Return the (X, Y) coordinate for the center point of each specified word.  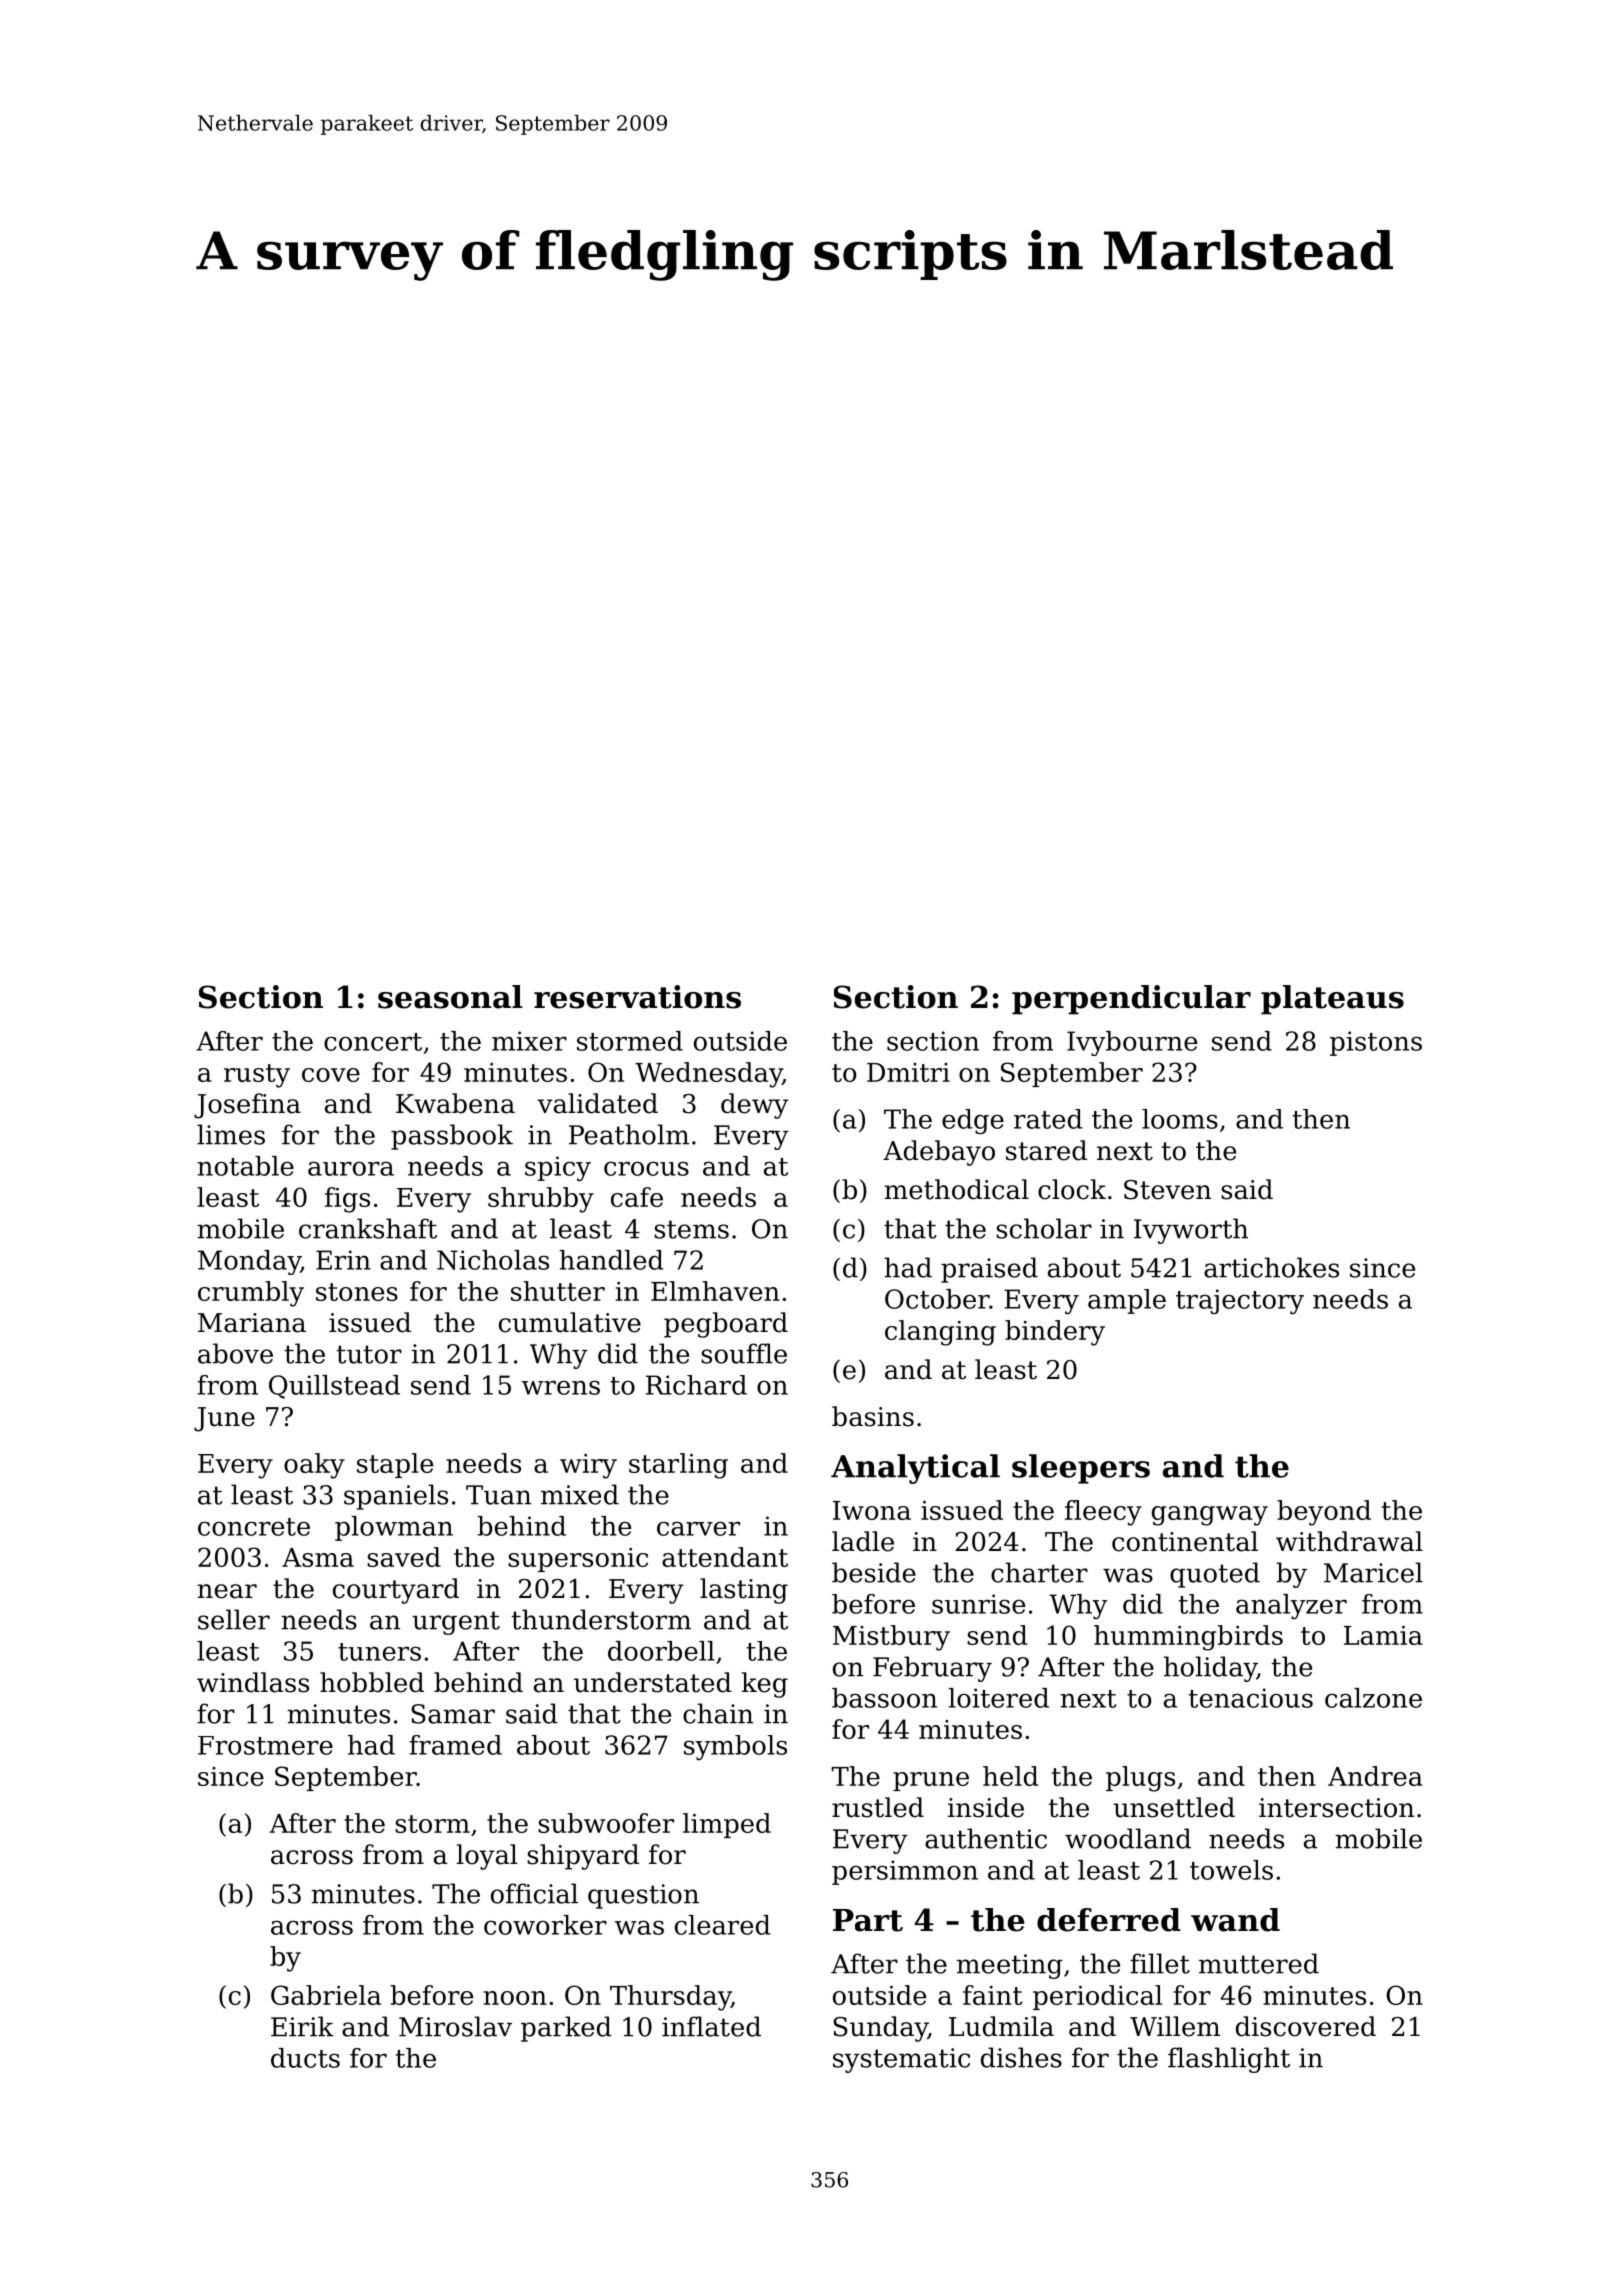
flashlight (1229, 2060)
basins (873, 1416)
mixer (529, 1041)
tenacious (1251, 1698)
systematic (901, 2060)
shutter (558, 1291)
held (1010, 1776)
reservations (637, 997)
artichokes (1271, 1267)
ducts (305, 2058)
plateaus (1332, 1000)
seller (234, 1619)
